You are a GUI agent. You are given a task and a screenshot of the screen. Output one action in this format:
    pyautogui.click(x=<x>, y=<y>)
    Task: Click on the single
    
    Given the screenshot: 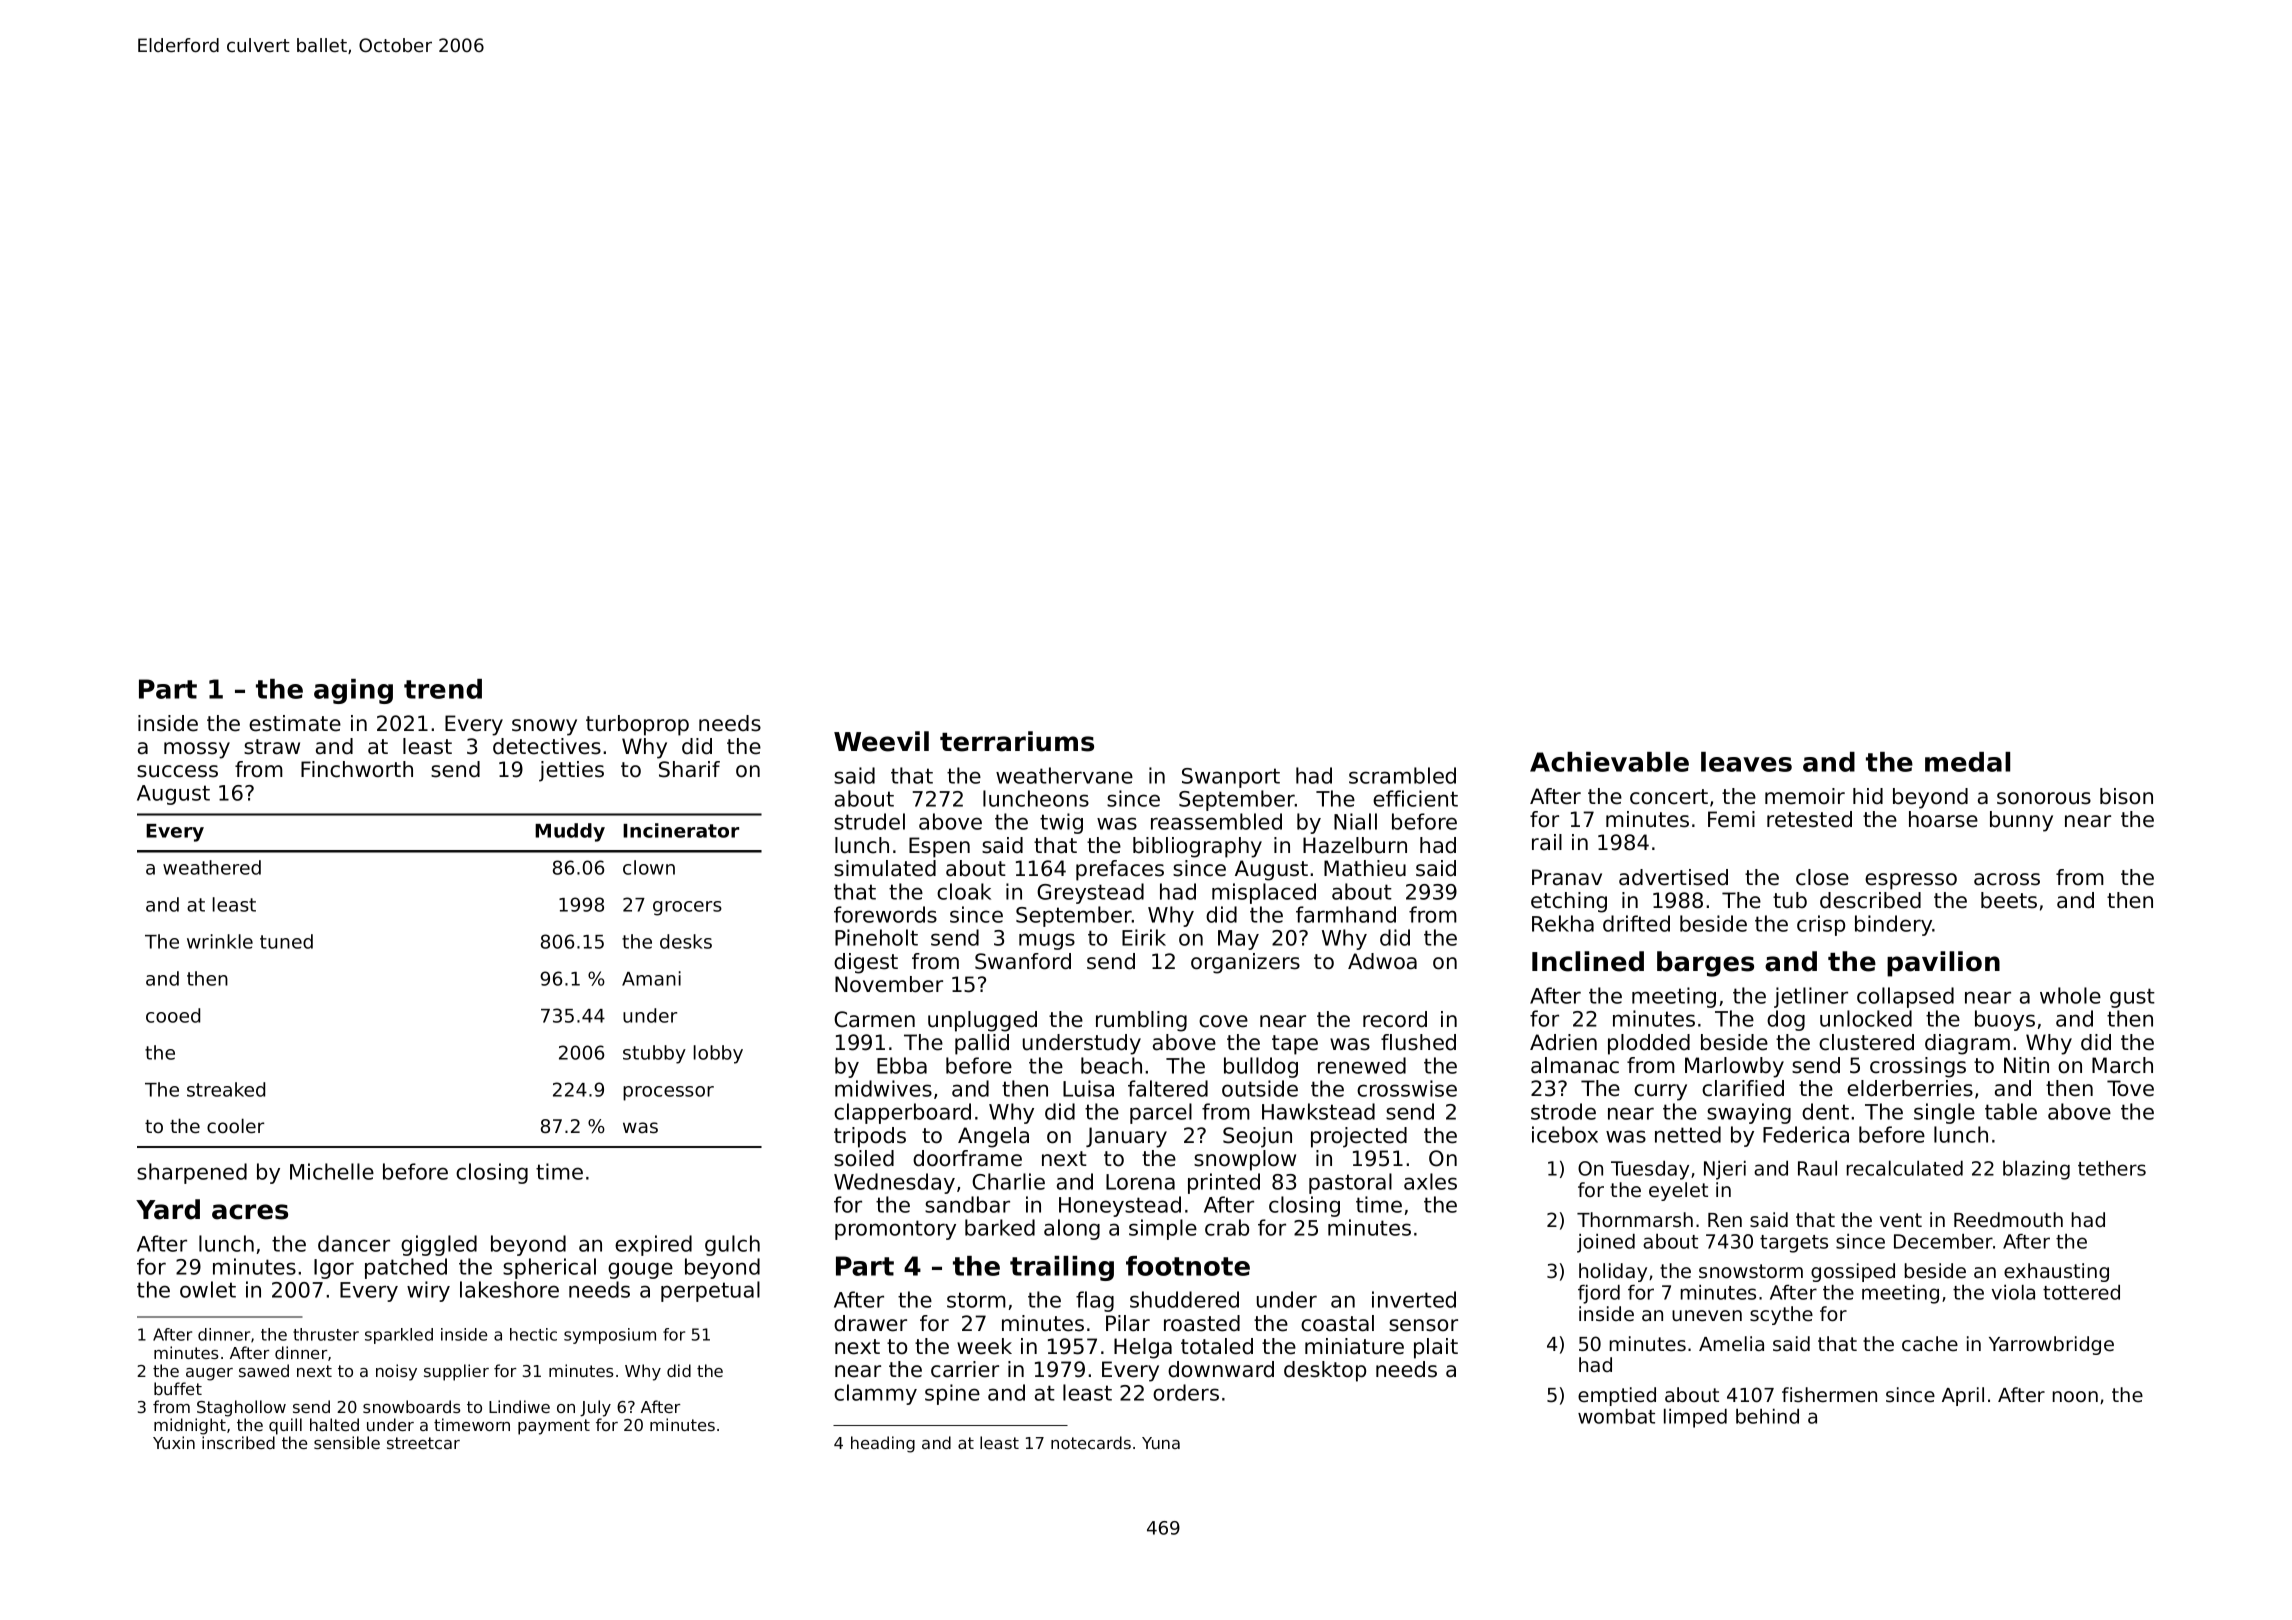 What is the action you would take?
    pyautogui.click(x=1944, y=1113)
